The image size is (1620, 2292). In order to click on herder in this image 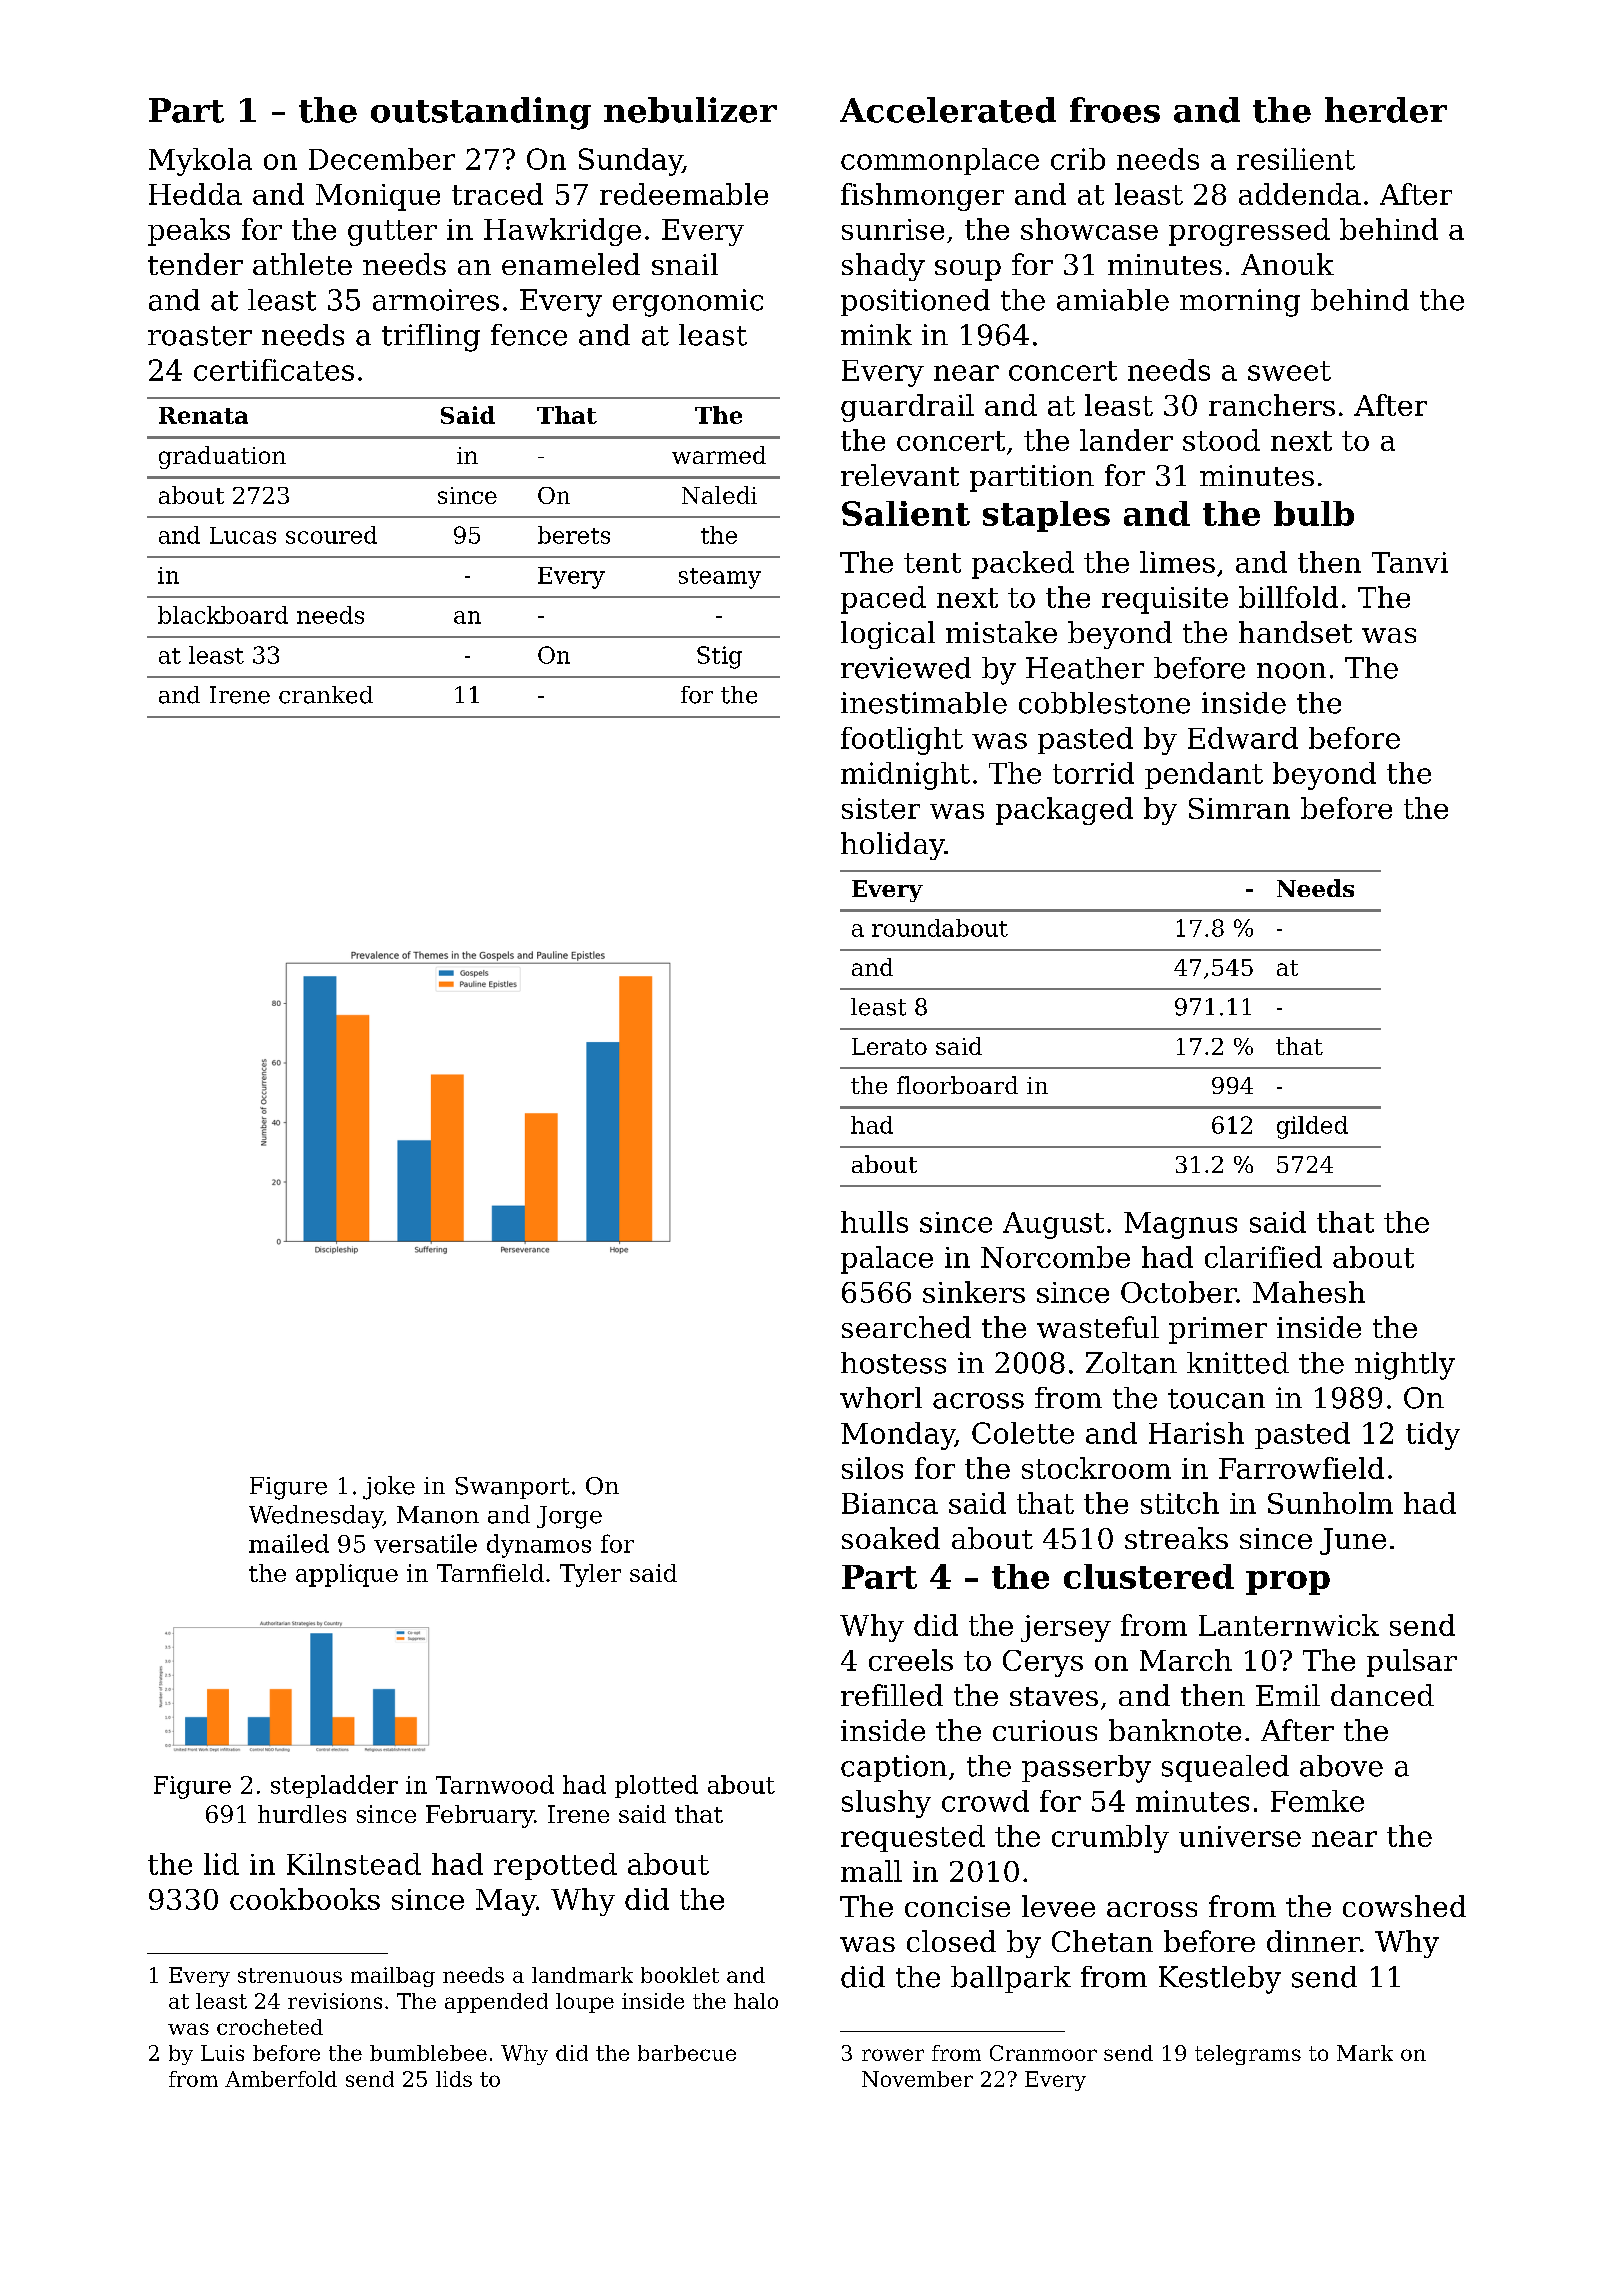, I will do `click(1386, 110)`.
